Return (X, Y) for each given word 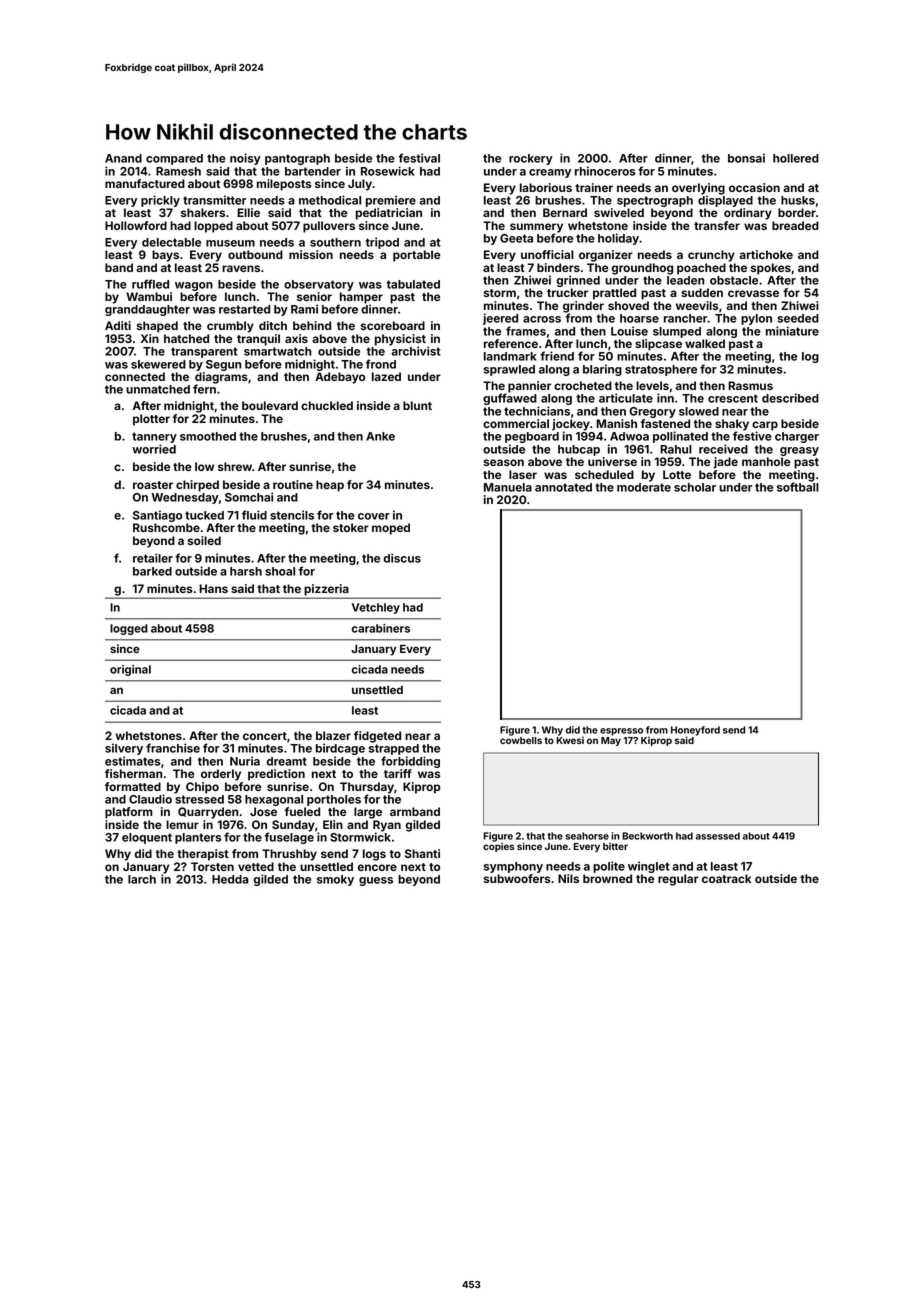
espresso (621, 732)
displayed (725, 201)
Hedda (230, 879)
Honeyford (695, 731)
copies (498, 847)
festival (419, 158)
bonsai (746, 158)
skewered (158, 364)
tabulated (413, 284)
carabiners (380, 628)
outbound (255, 254)
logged (129, 629)
